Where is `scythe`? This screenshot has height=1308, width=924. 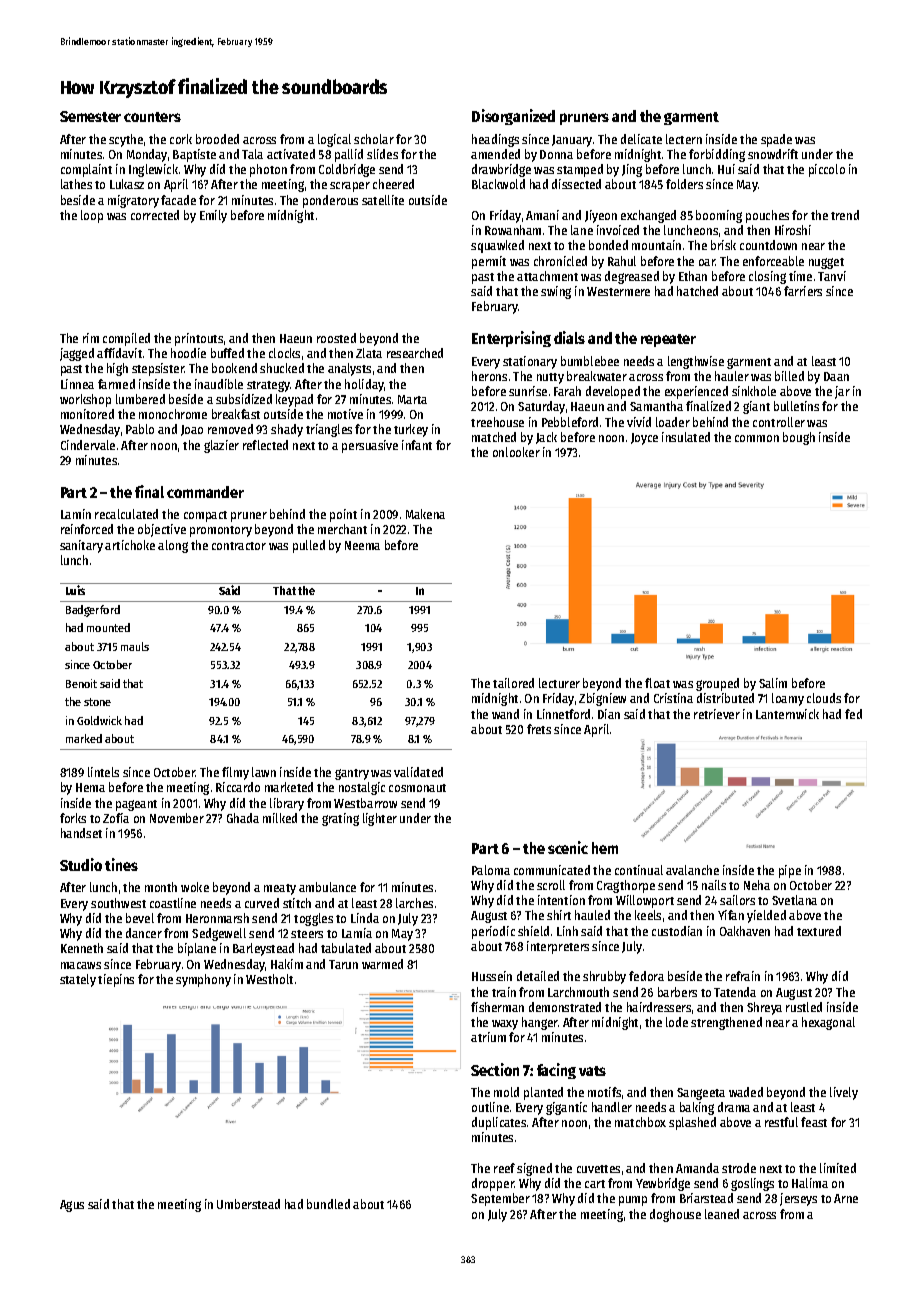
scythe is located at coordinates (126, 140).
